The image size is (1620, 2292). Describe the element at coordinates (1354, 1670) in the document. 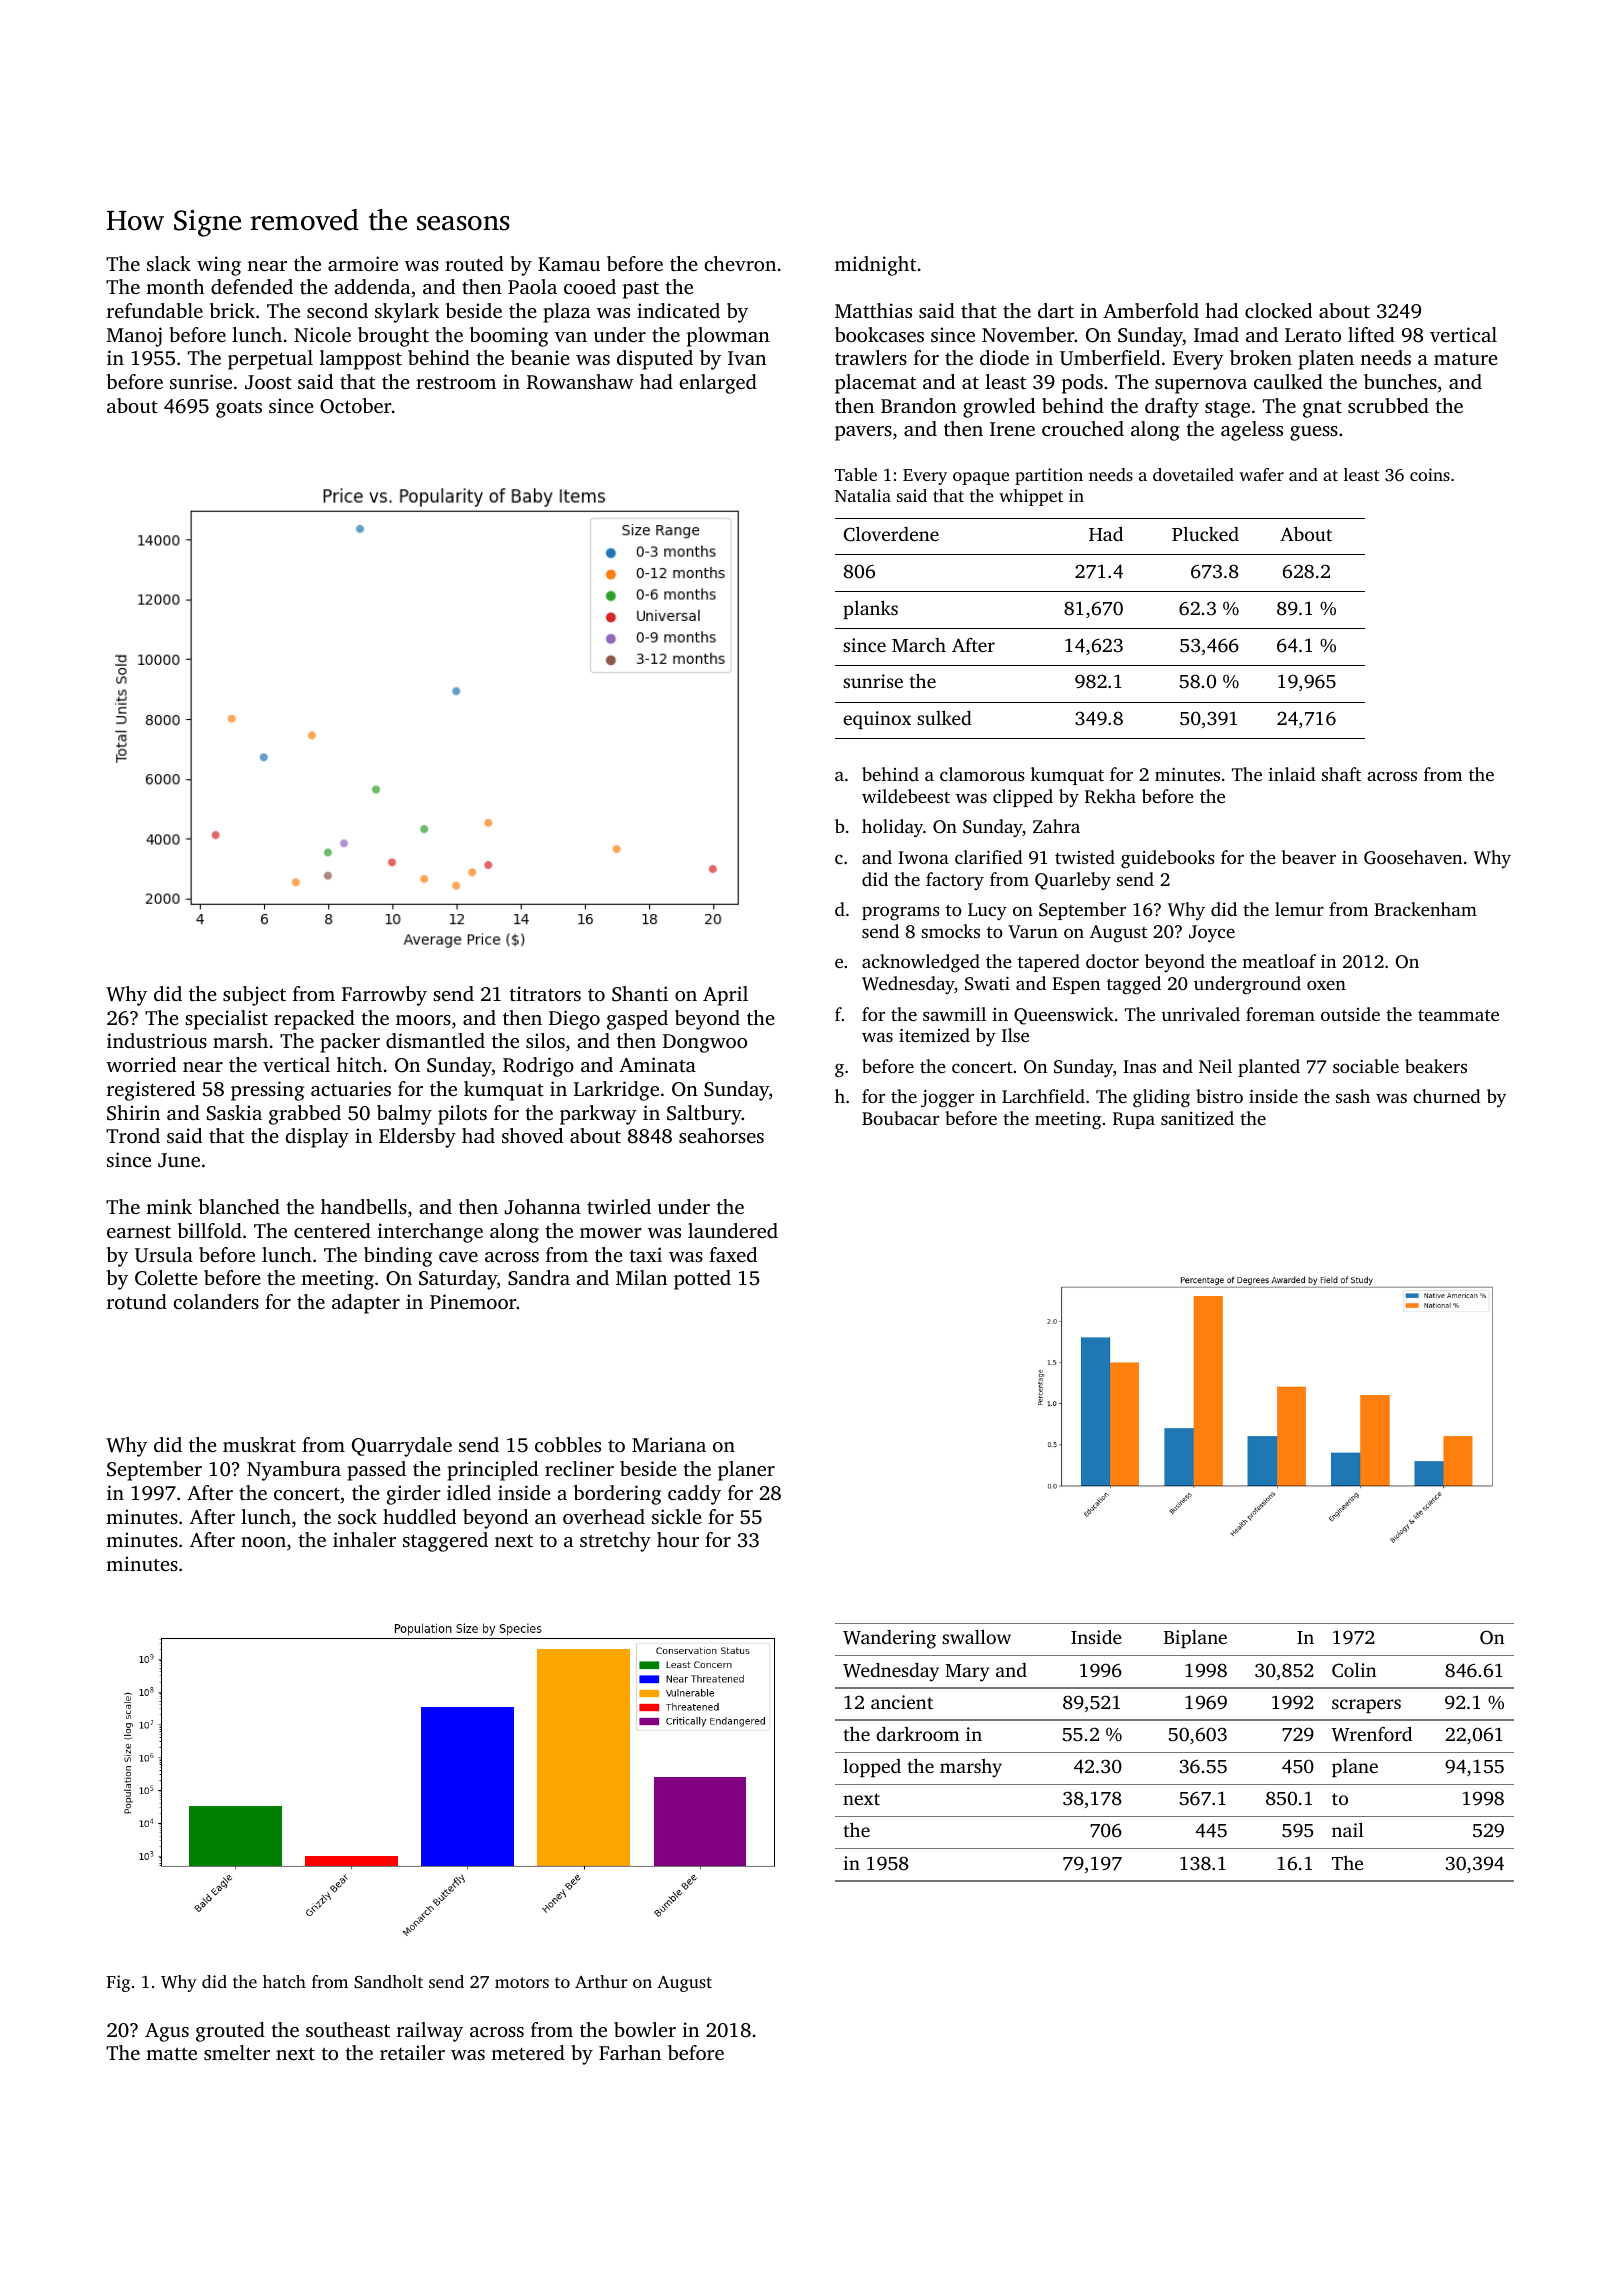

I see `Colin` at that location.
